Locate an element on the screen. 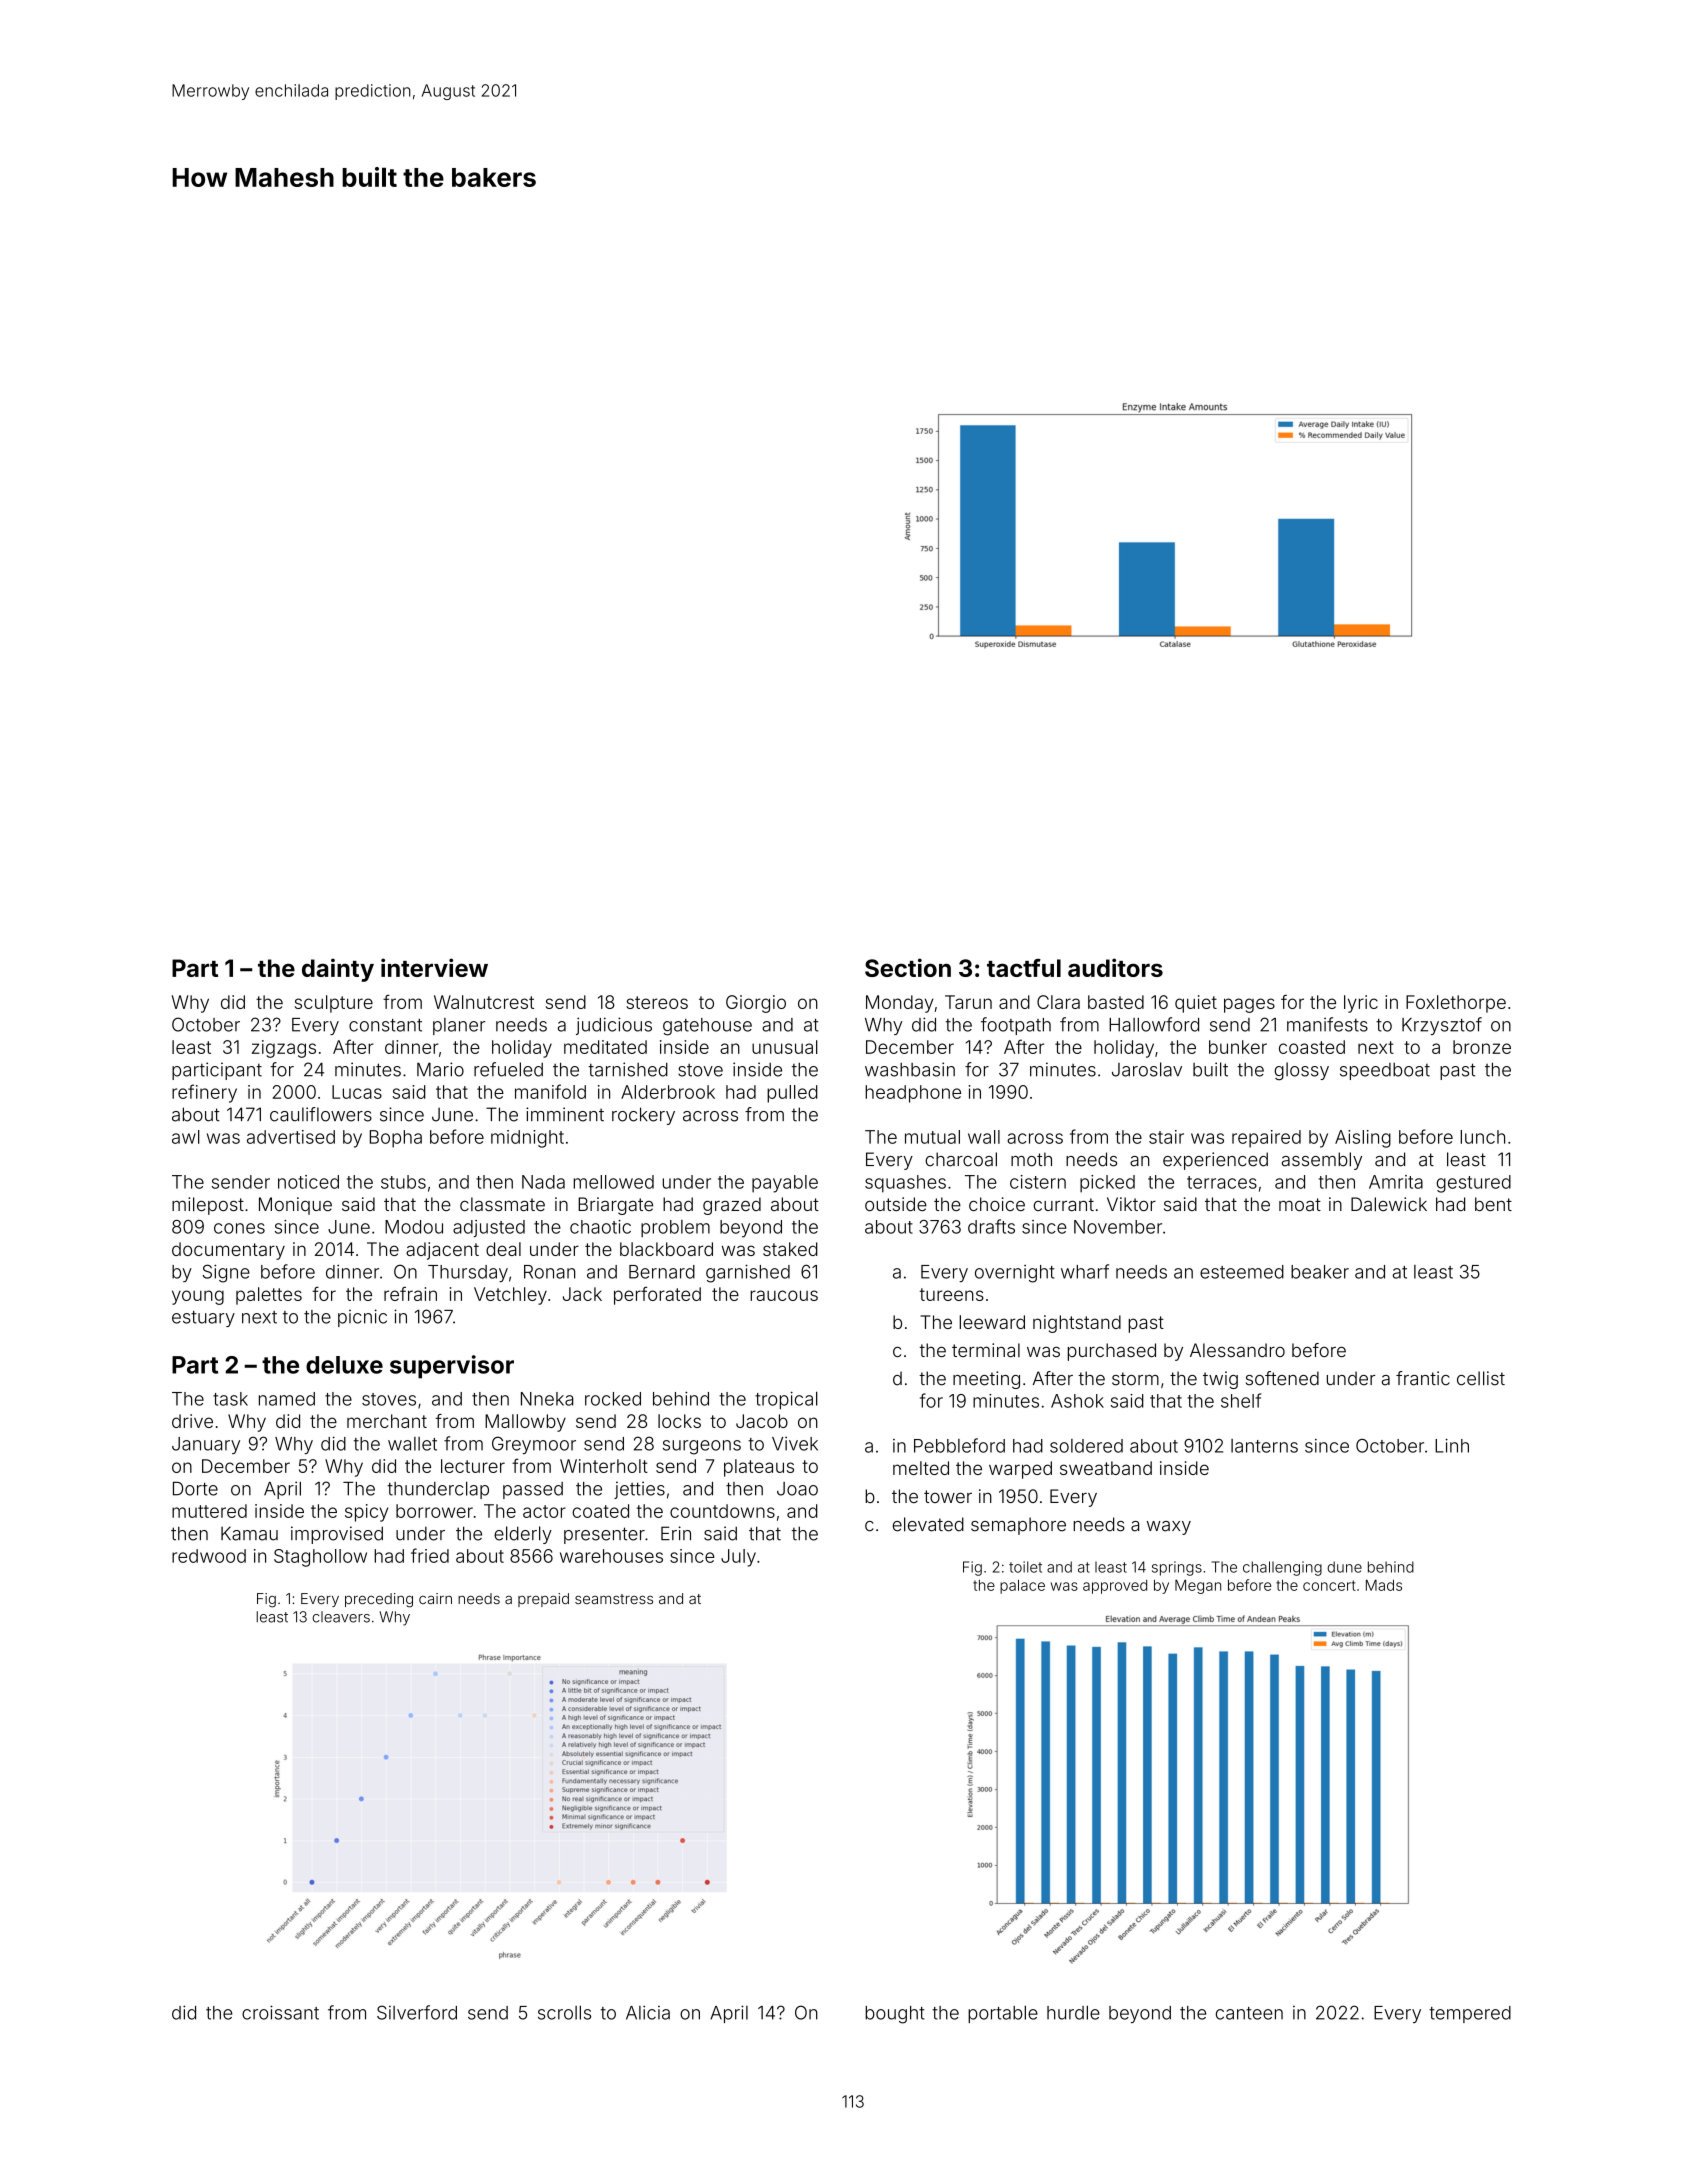 This screenshot has height=2178, width=1683. Mads is located at coordinates (1384, 1585).
